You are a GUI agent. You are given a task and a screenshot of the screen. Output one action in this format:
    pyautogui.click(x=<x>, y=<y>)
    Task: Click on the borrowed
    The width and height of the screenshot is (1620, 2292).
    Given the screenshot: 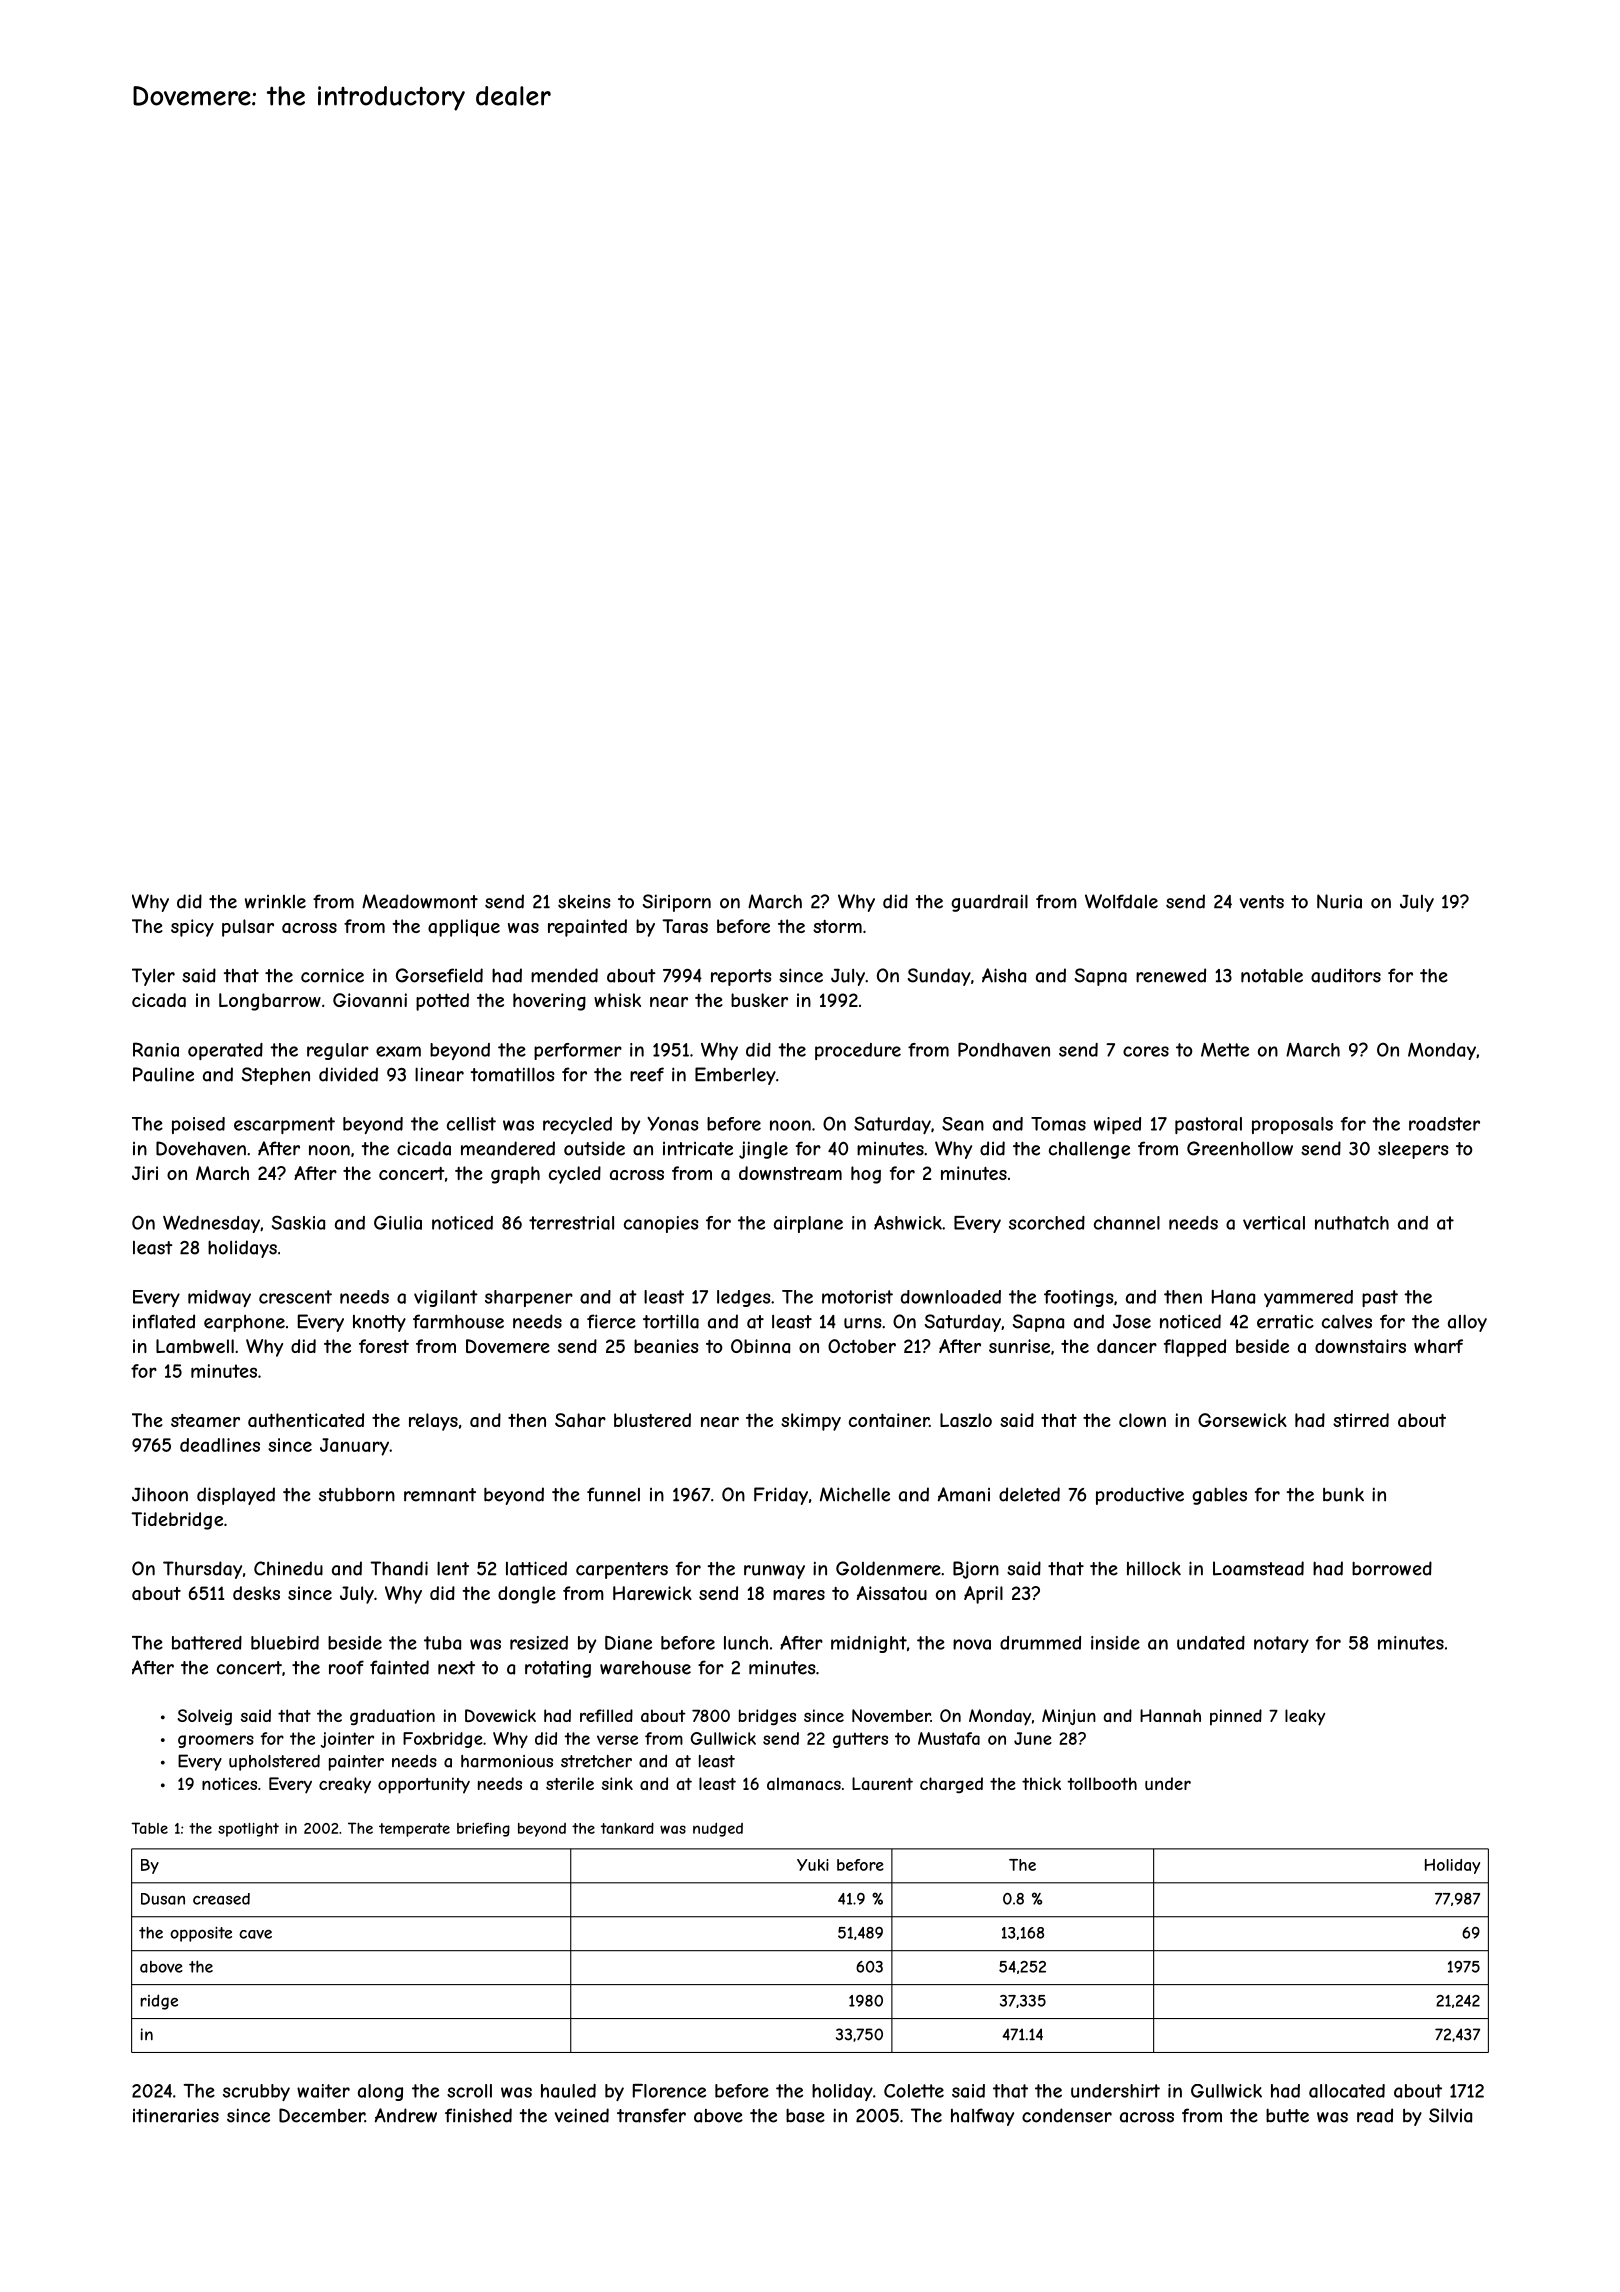 What is the action you would take?
    pyautogui.click(x=1392, y=1568)
